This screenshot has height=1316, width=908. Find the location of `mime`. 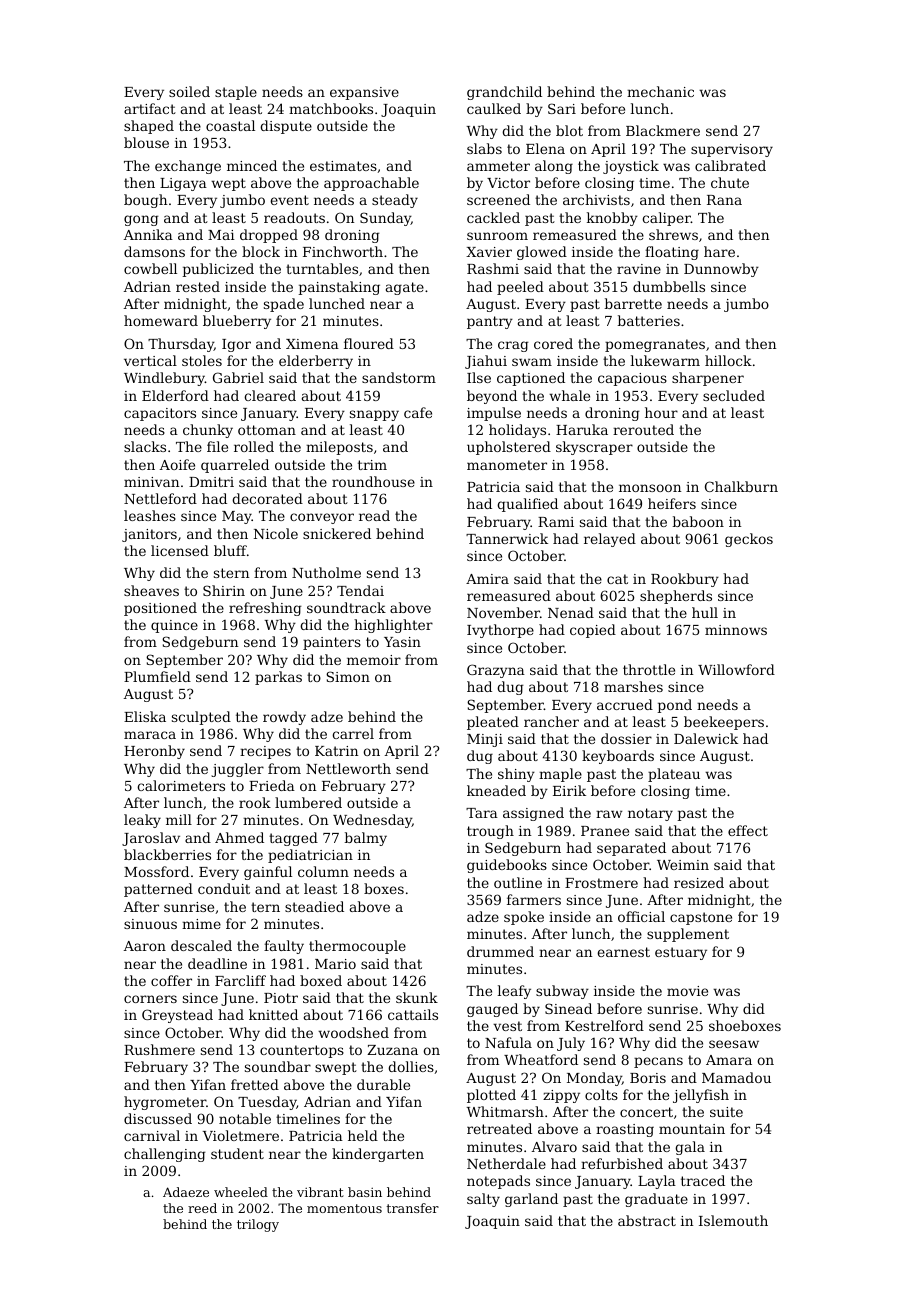

mime is located at coordinates (201, 924).
